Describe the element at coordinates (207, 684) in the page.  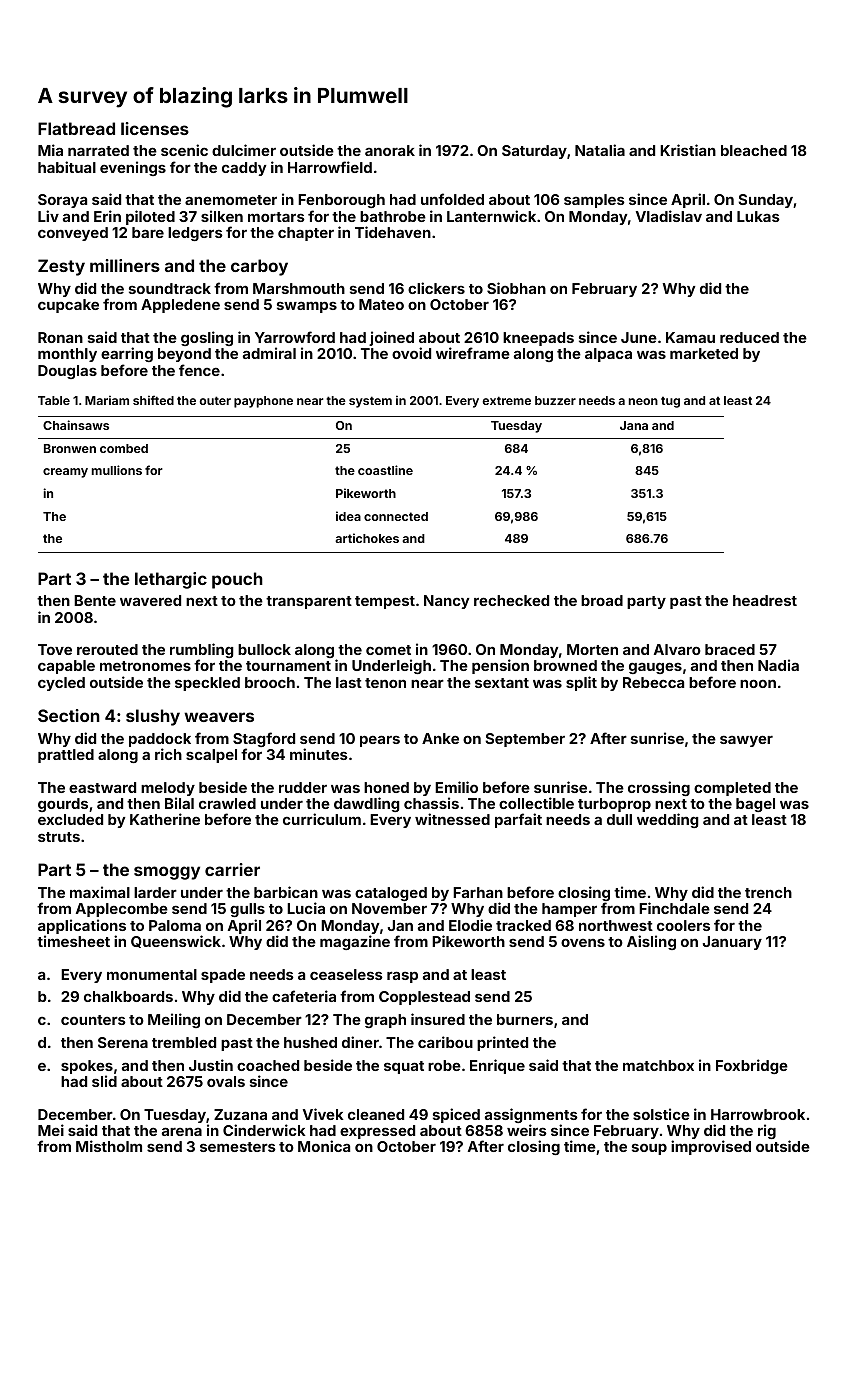
I see `speckled` at that location.
